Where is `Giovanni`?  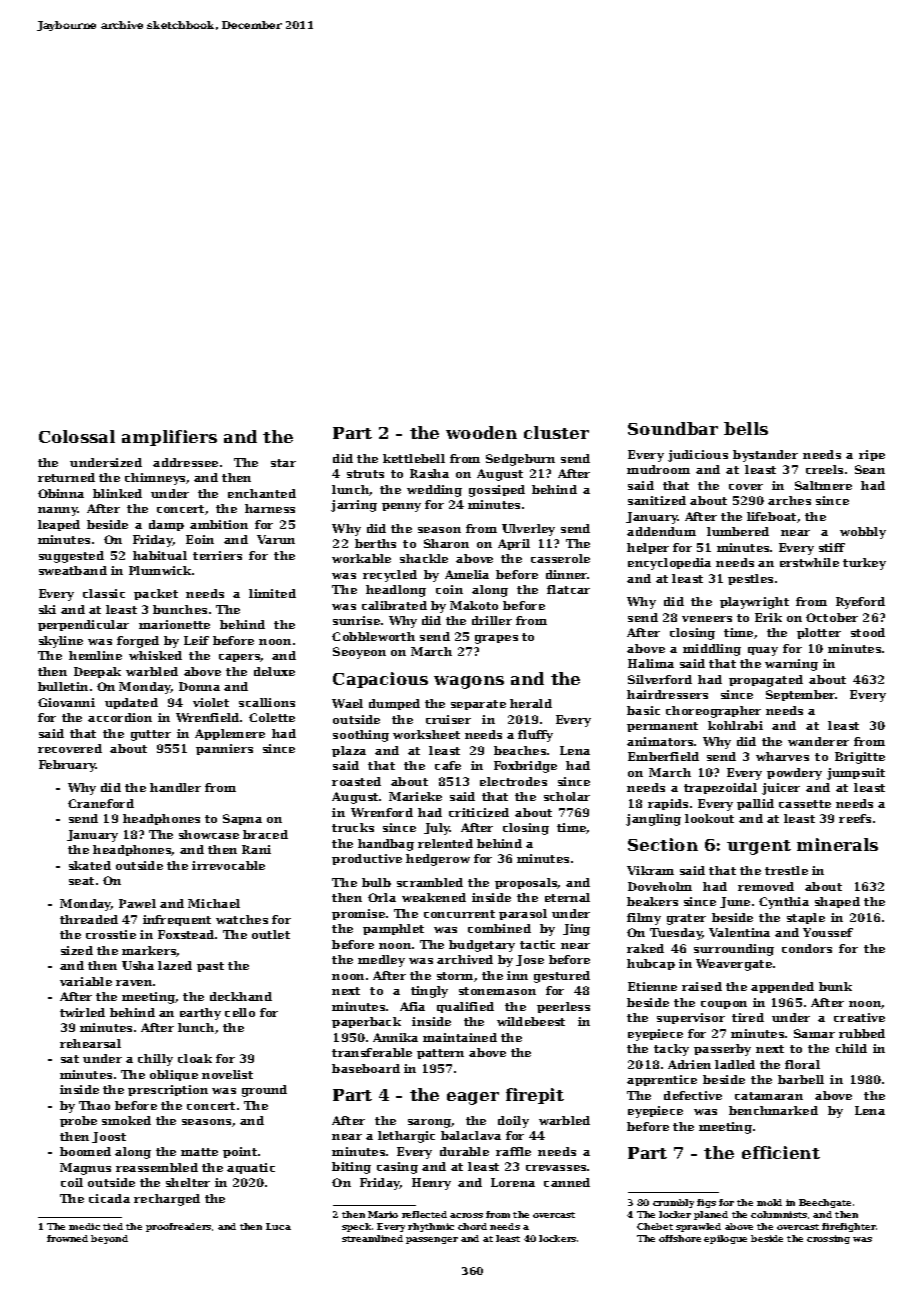
Giovanni is located at coordinates (66, 702).
